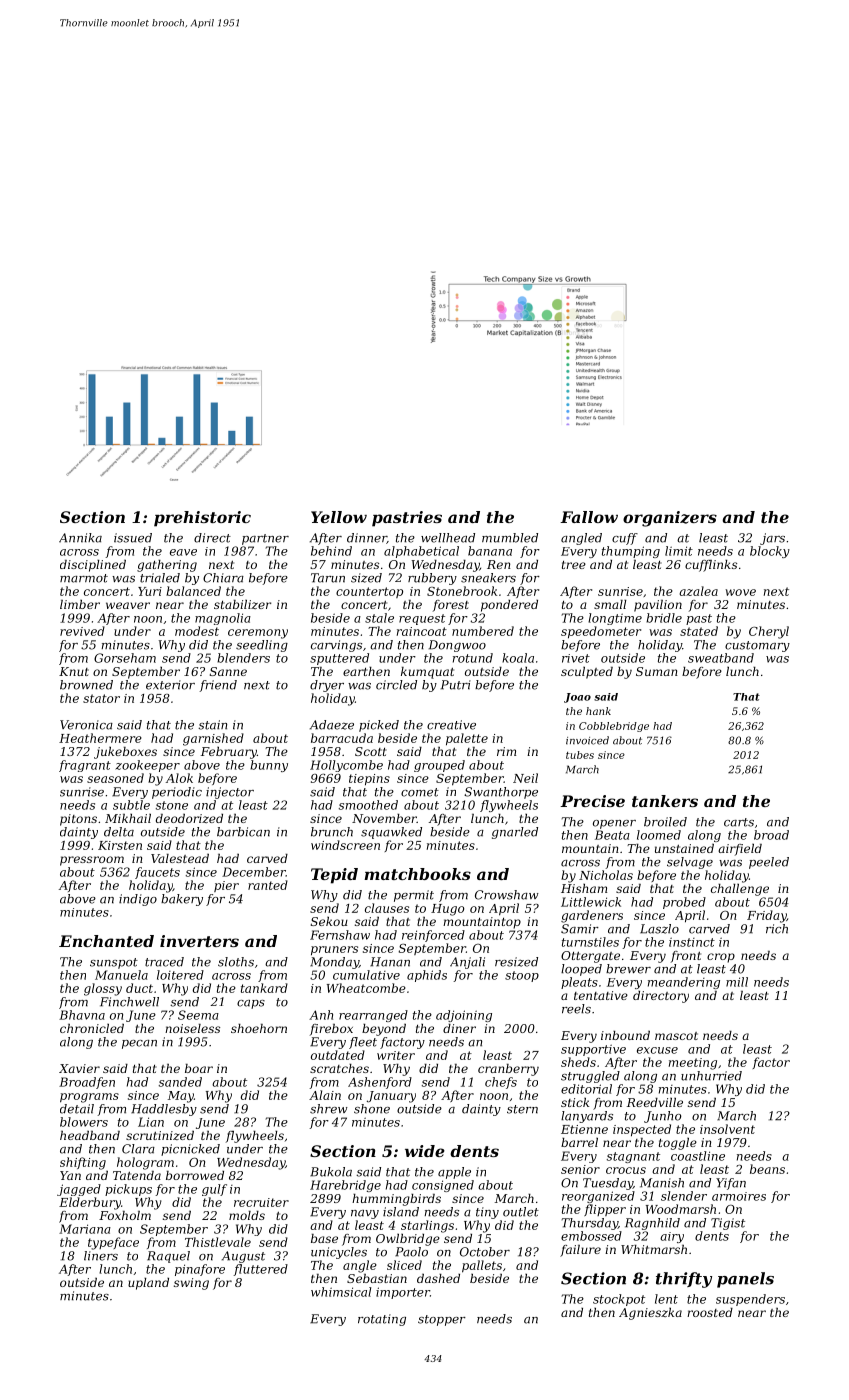 The image size is (849, 1400). I want to click on koala, so click(518, 658).
